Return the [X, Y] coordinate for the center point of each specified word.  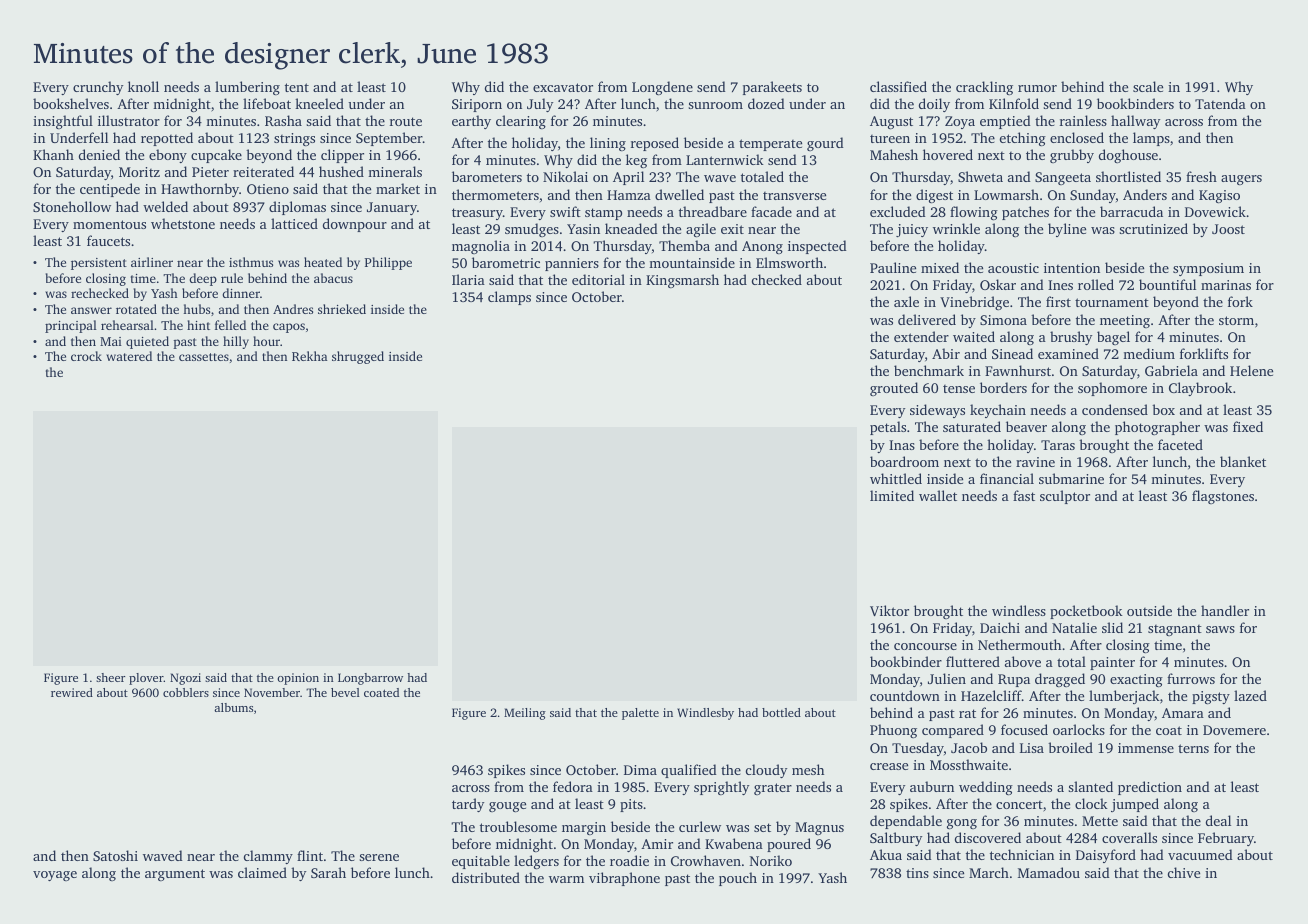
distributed [486, 877]
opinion [298, 679]
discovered [988, 837]
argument [175, 875]
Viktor [889, 610]
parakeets [772, 88]
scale [1148, 86]
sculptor [1065, 497]
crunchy [98, 88]
